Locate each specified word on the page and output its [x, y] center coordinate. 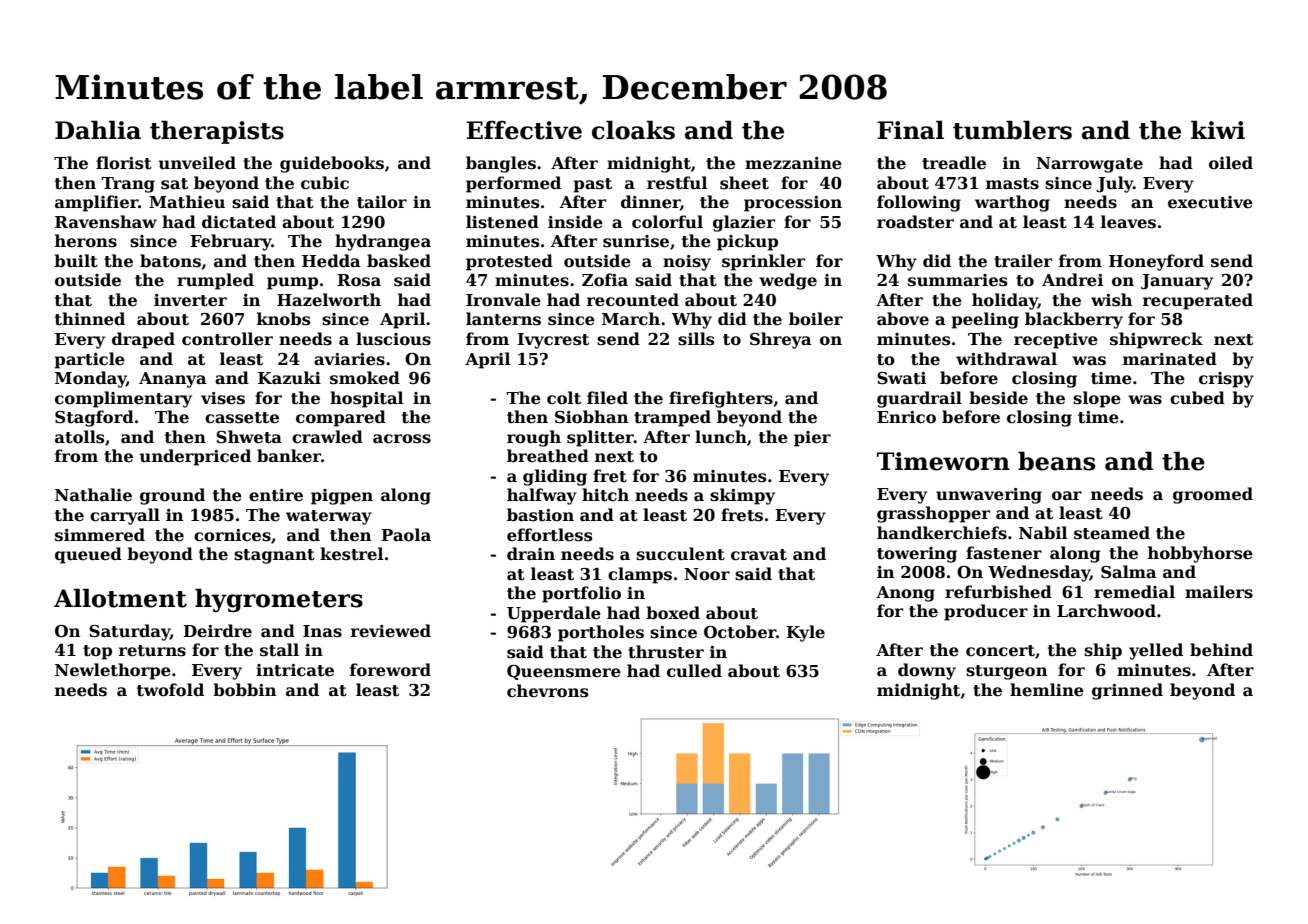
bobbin [245, 689]
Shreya [781, 340]
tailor [382, 202]
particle [89, 360]
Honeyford [1156, 262]
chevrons [548, 691]
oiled [1231, 163]
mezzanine [793, 163]
